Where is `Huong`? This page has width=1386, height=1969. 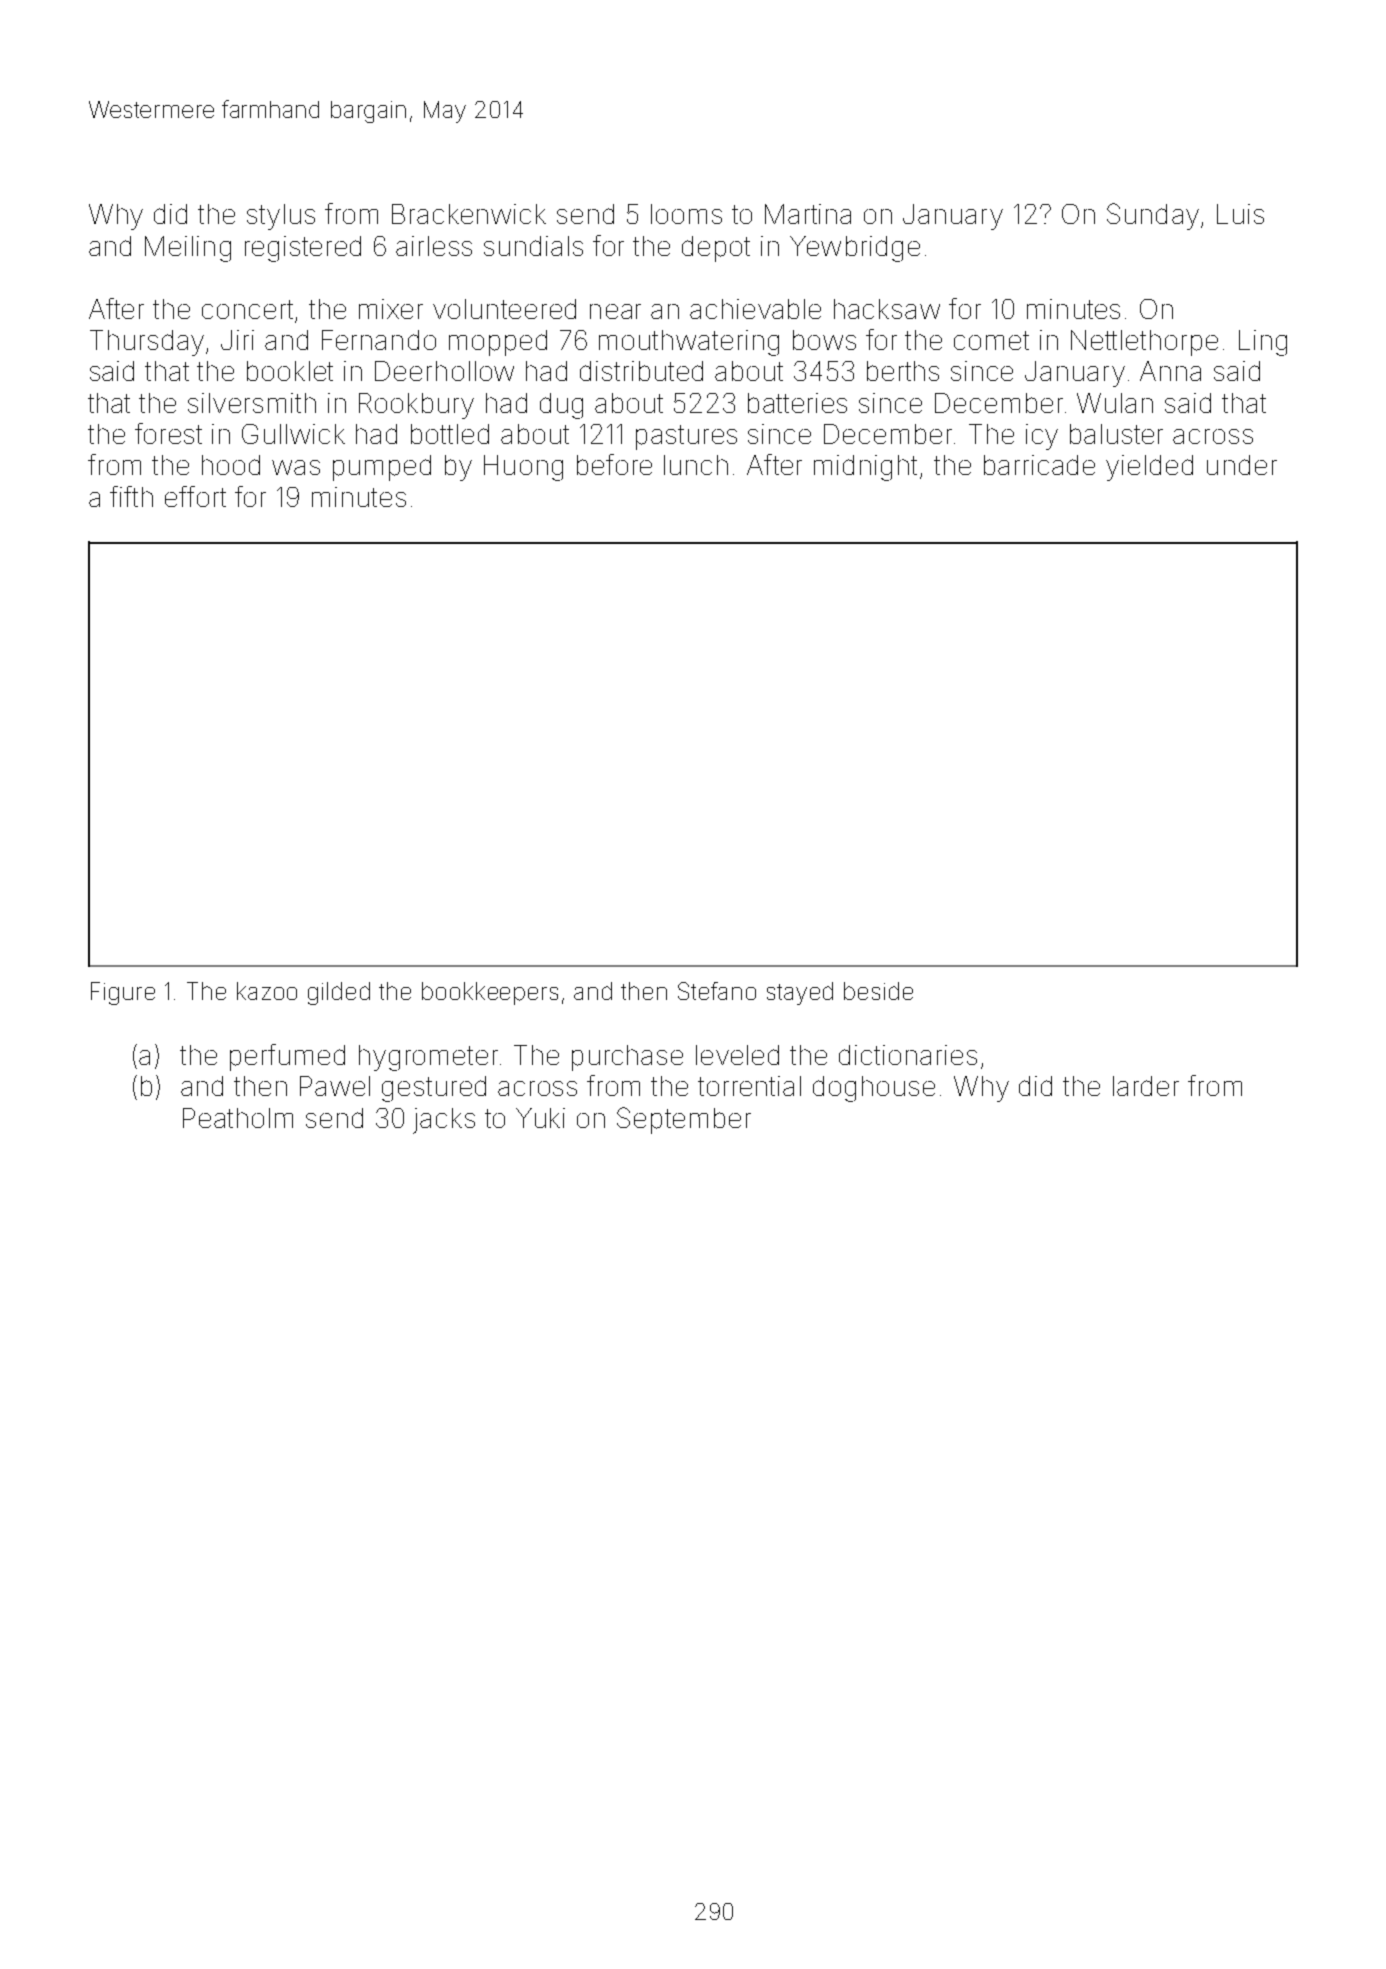
Huong is located at coordinates (523, 468).
